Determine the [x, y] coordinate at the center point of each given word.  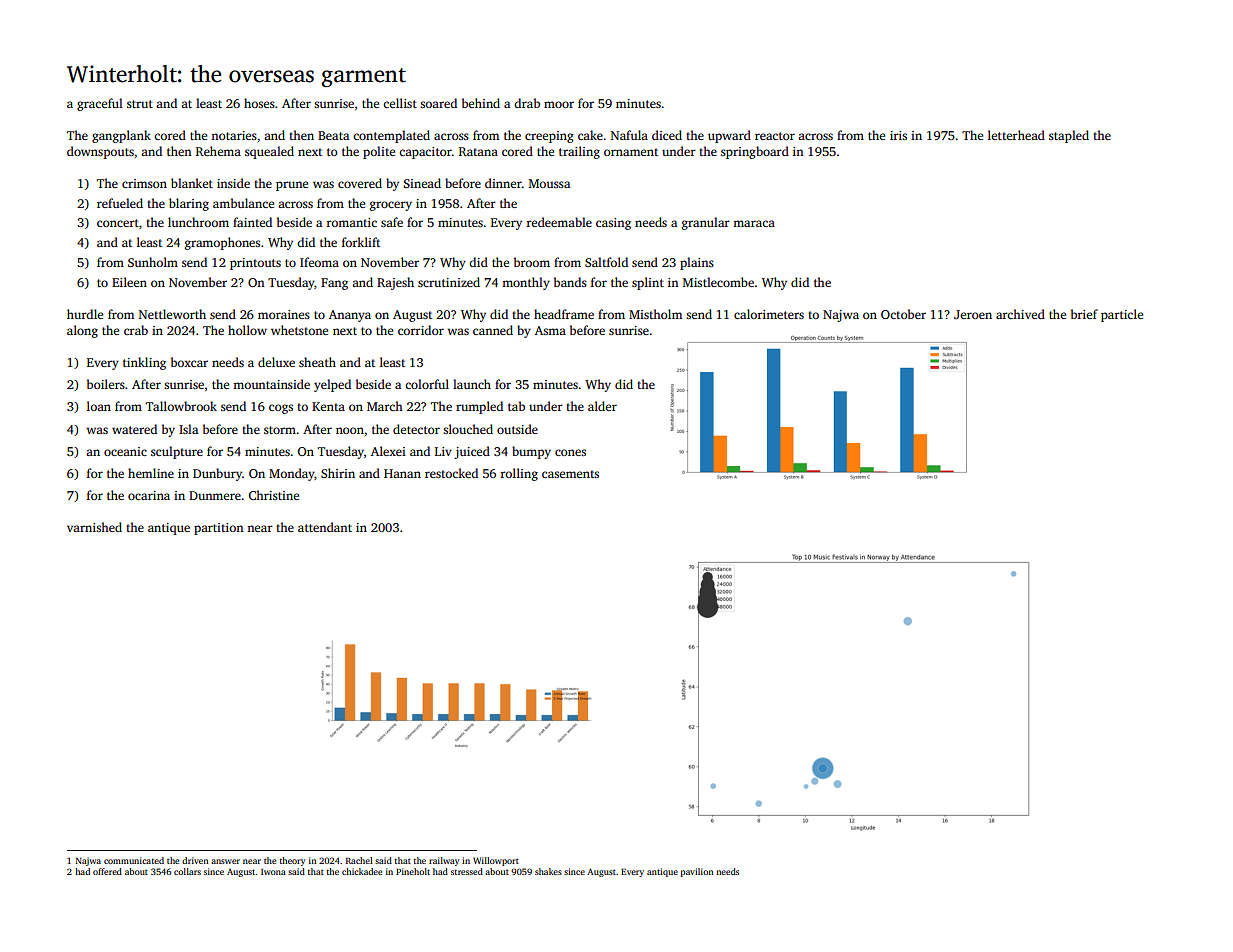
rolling [519, 474]
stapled [1069, 136]
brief [1084, 314]
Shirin [338, 473]
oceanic [125, 451]
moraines [284, 314]
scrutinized [449, 282]
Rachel [359, 860]
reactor [775, 136]
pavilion [697, 872]
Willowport [496, 861]
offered [107, 871]
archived [1020, 314]
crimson [144, 183]
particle [1122, 315]
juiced [472, 452]
